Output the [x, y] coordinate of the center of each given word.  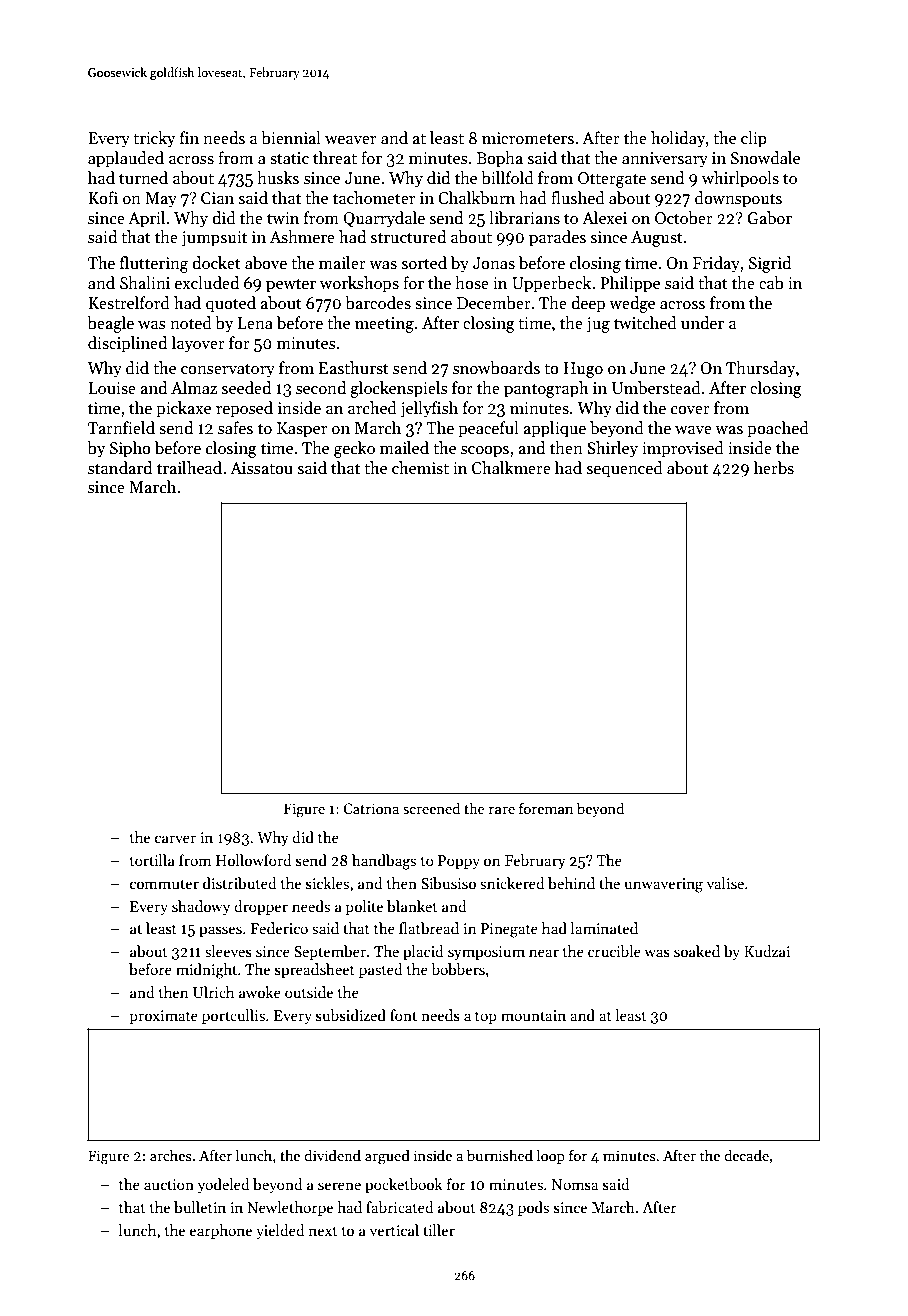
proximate [163, 1017]
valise [725, 883]
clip [754, 139]
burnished [500, 1155]
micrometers [528, 138]
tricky [154, 139]
